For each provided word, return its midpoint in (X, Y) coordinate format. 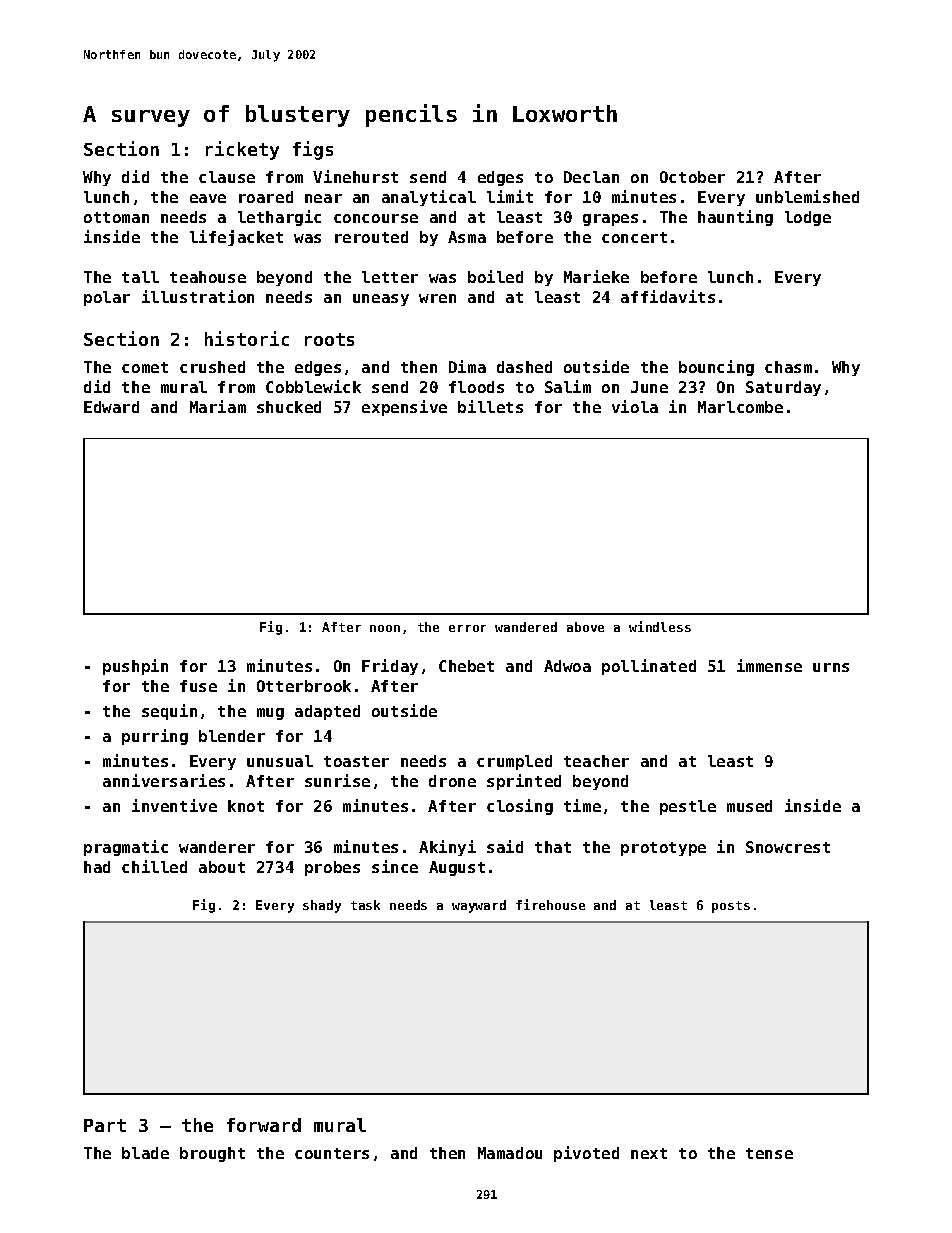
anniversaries (164, 780)
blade (145, 1153)
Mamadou (510, 1153)
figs (313, 150)
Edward (111, 407)
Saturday (783, 388)
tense (769, 1153)
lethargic (279, 218)
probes (332, 868)
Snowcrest (788, 847)
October (692, 177)
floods (476, 387)
